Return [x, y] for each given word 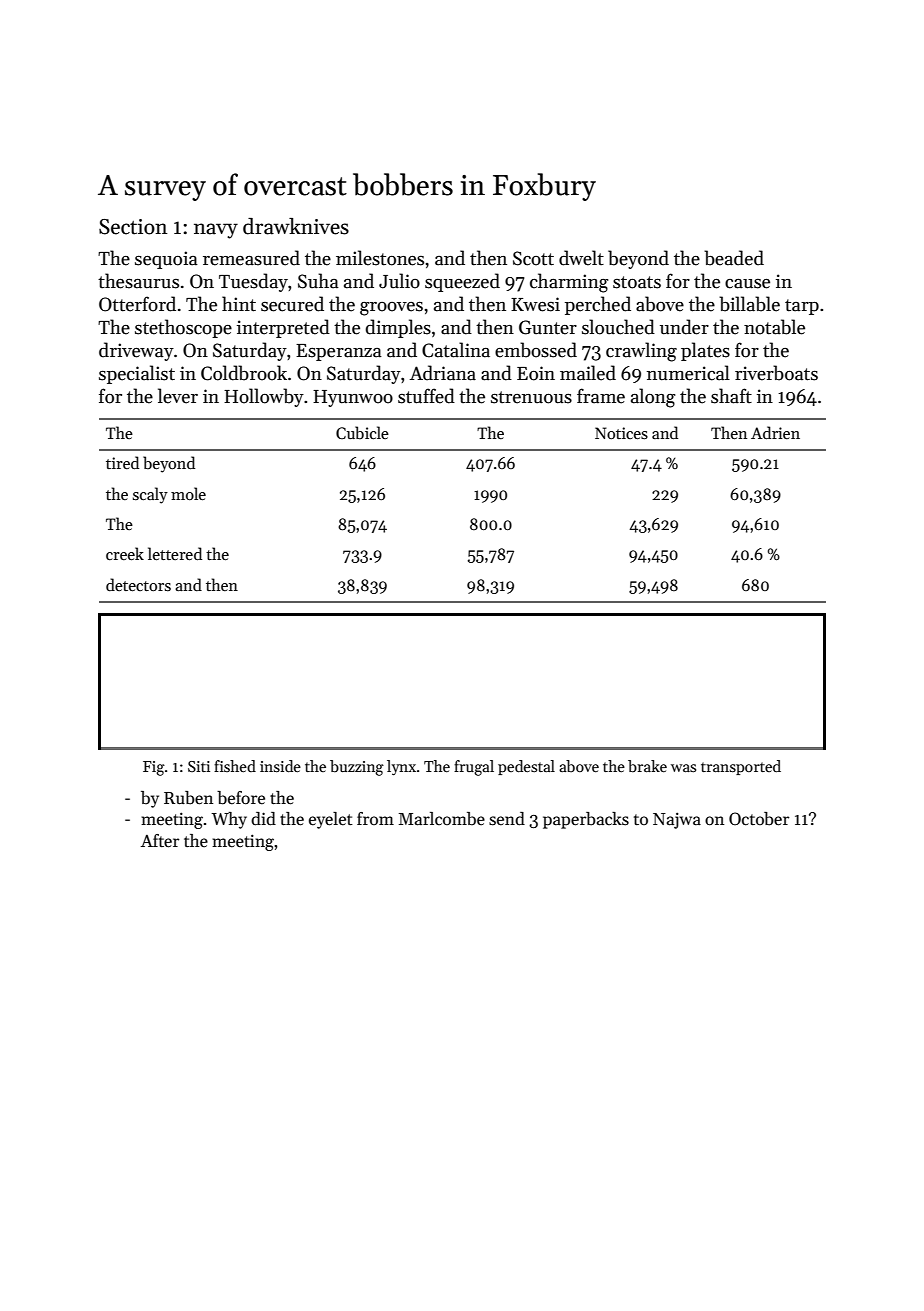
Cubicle [362, 432]
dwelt [581, 258]
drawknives [296, 226]
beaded [734, 258]
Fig [154, 768]
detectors [138, 584]
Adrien [775, 432]
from [375, 818]
